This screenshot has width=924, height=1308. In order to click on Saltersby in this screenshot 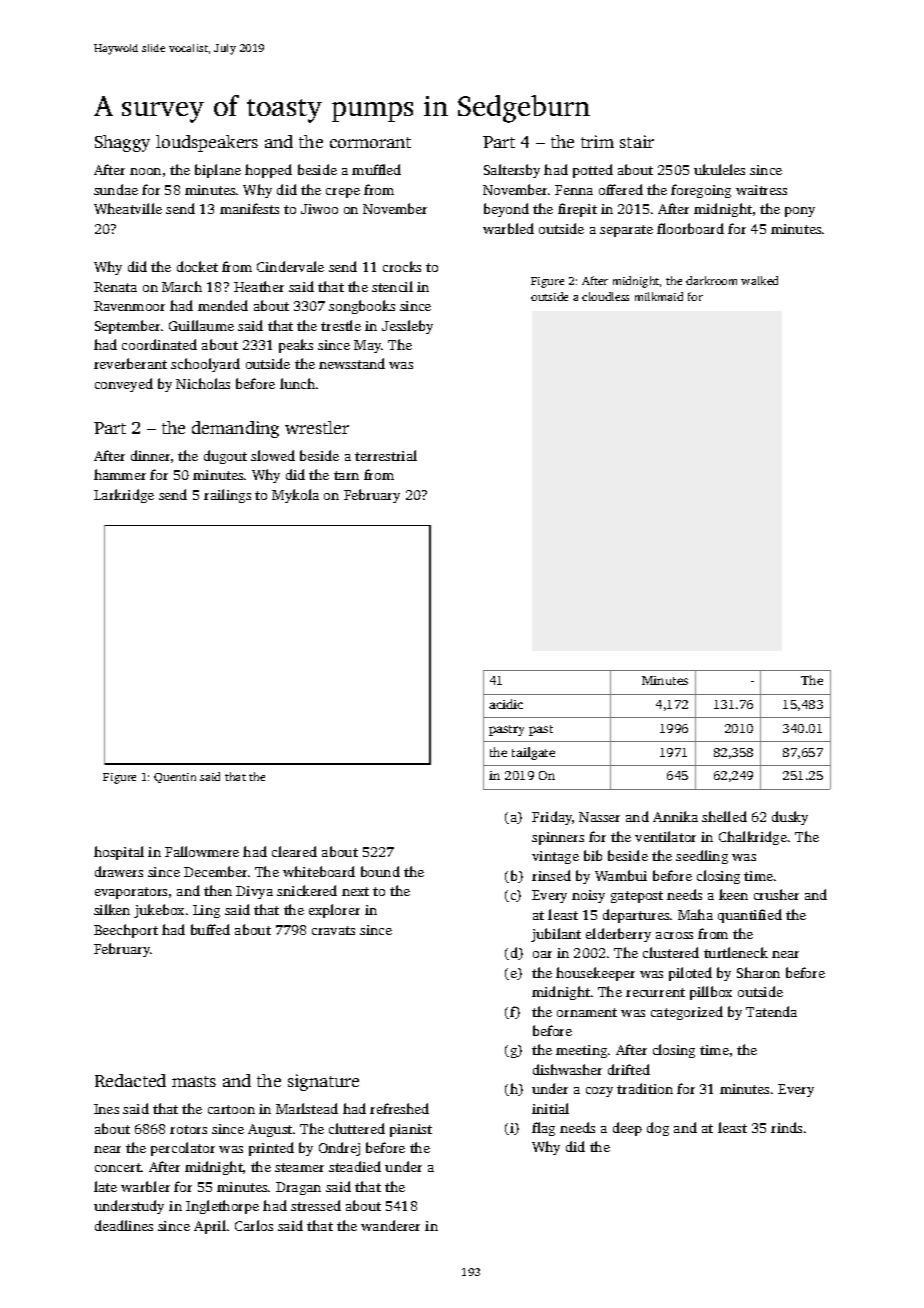, I will do `click(512, 171)`.
